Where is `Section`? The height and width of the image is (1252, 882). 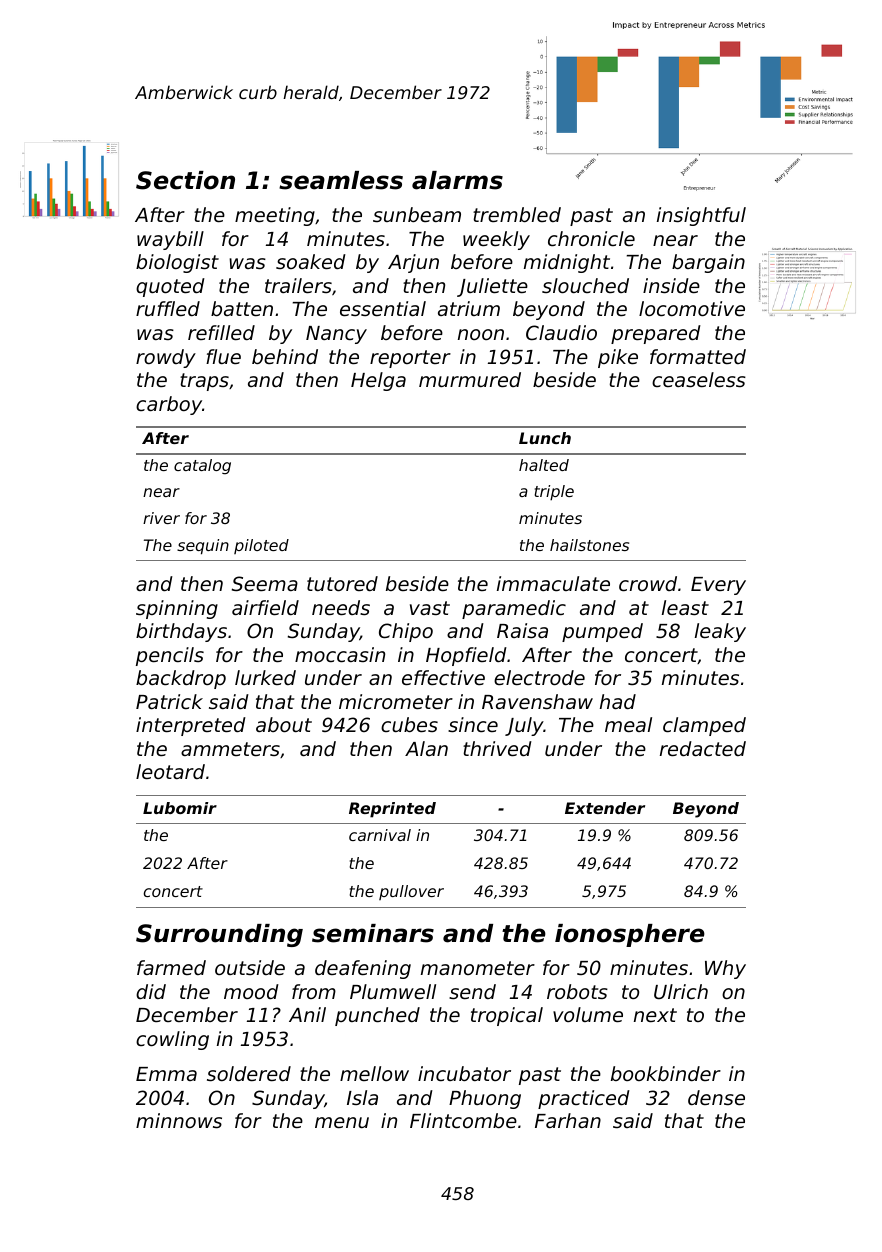
Section is located at coordinates (185, 180).
